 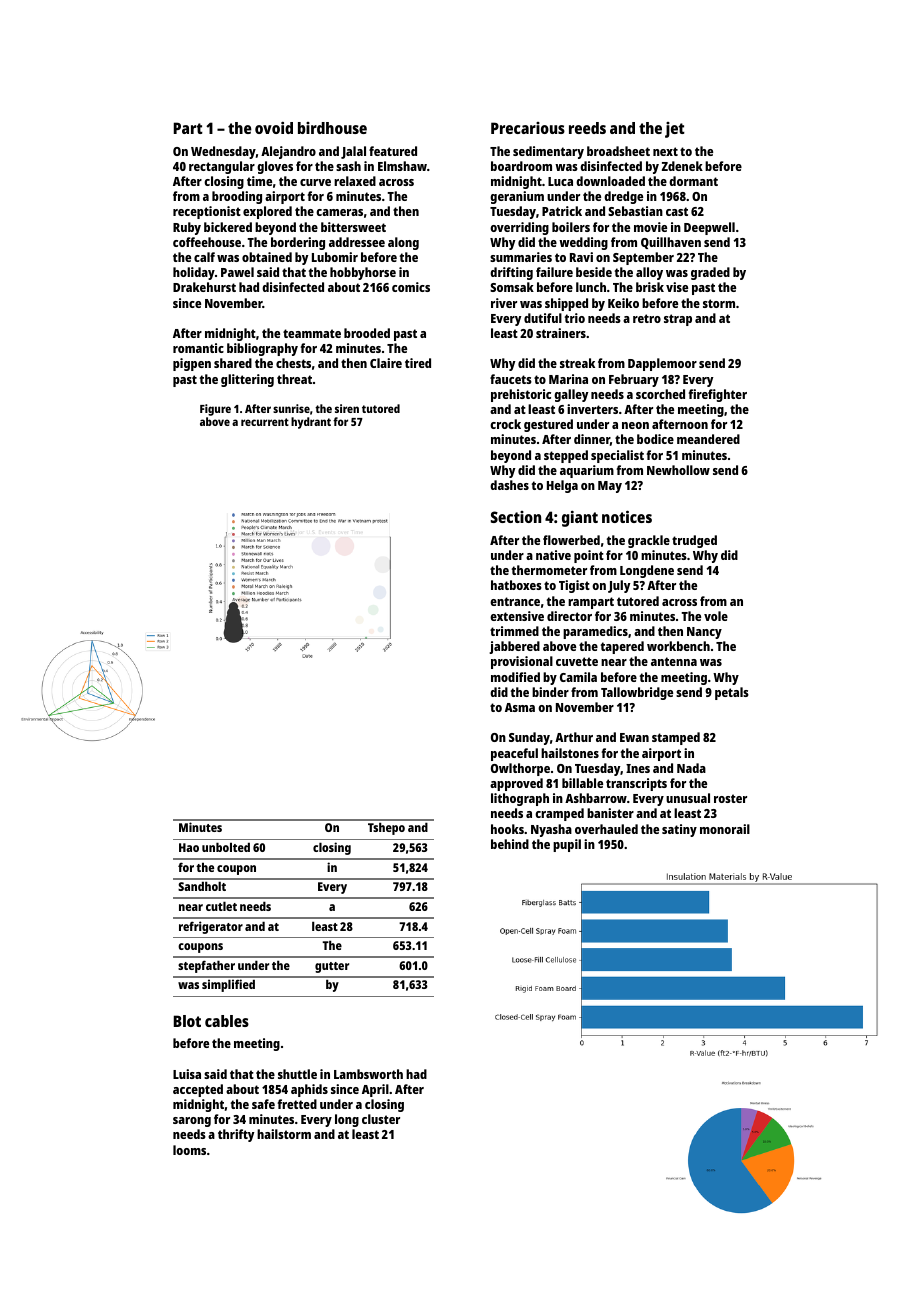 What do you see at coordinates (386, 363) in the image?
I see `Claire` at bounding box center [386, 363].
